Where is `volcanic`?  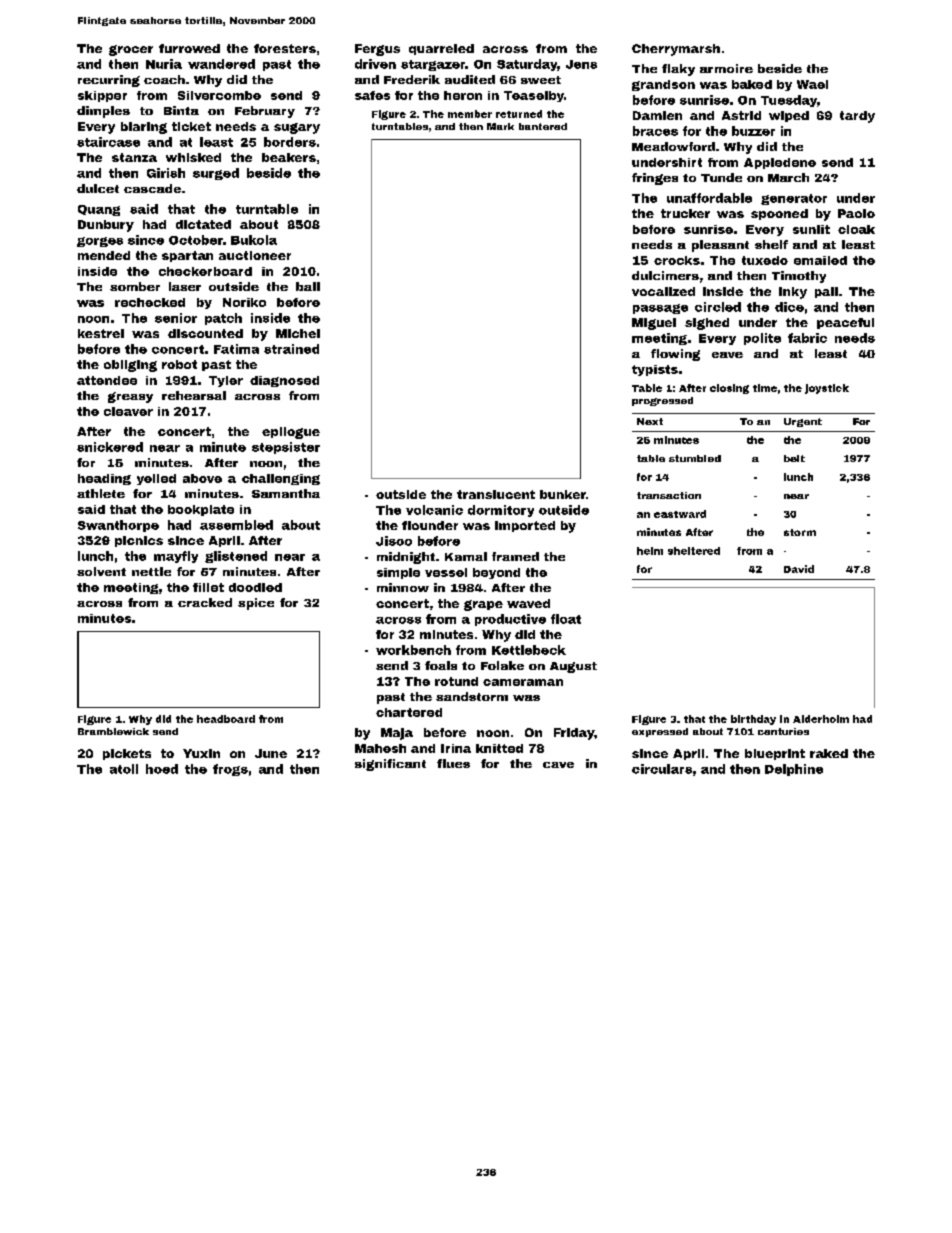
volcanic is located at coordinates (434, 510).
